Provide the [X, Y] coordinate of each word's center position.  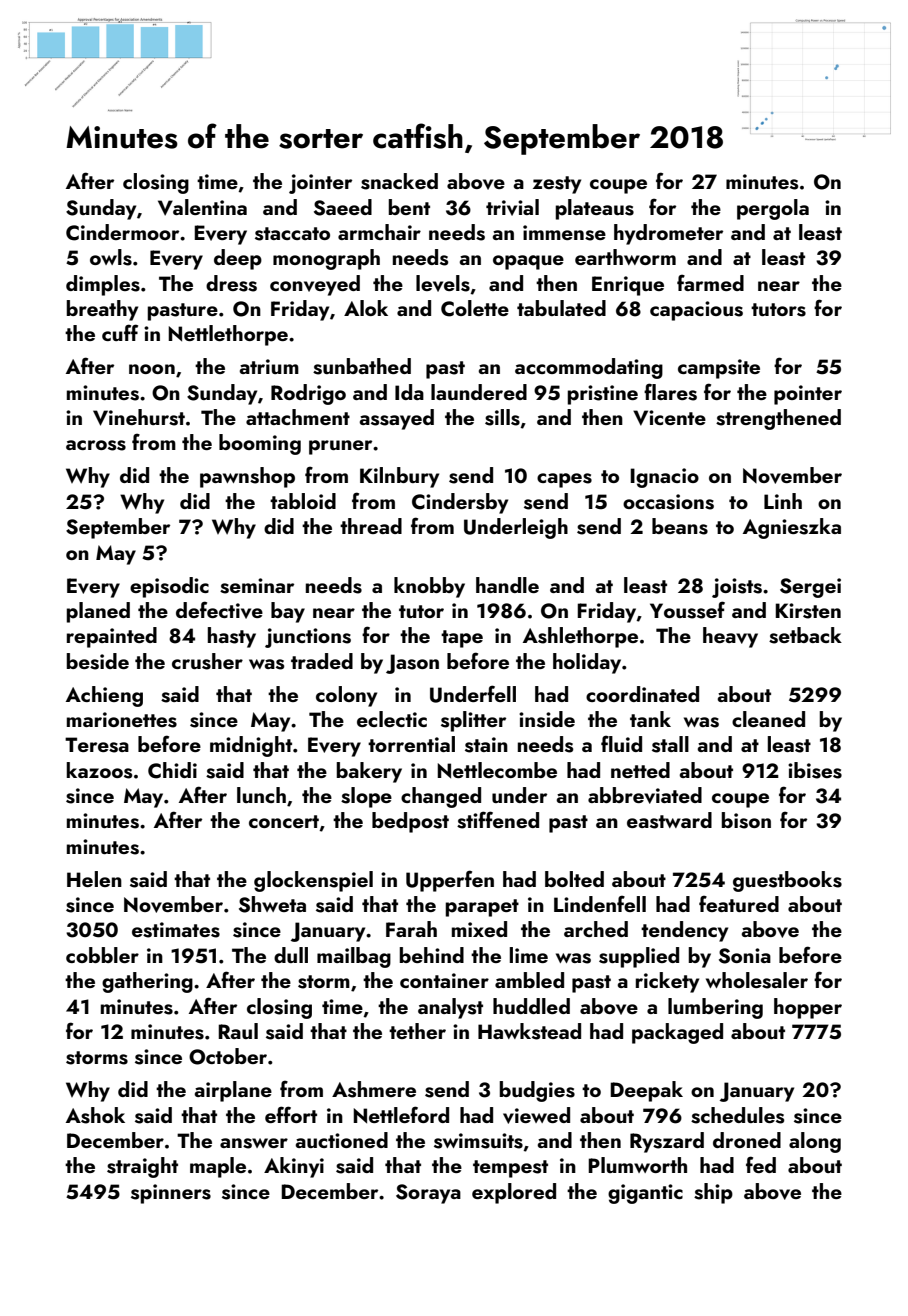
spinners [171, 1194]
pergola [773, 209]
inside [547, 719]
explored [514, 1193]
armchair [379, 232]
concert [284, 821]
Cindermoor [122, 232]
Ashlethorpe [580, 637]
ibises [815, 770]
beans [680, 526]
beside [98, 661]
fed [761, 1164]
